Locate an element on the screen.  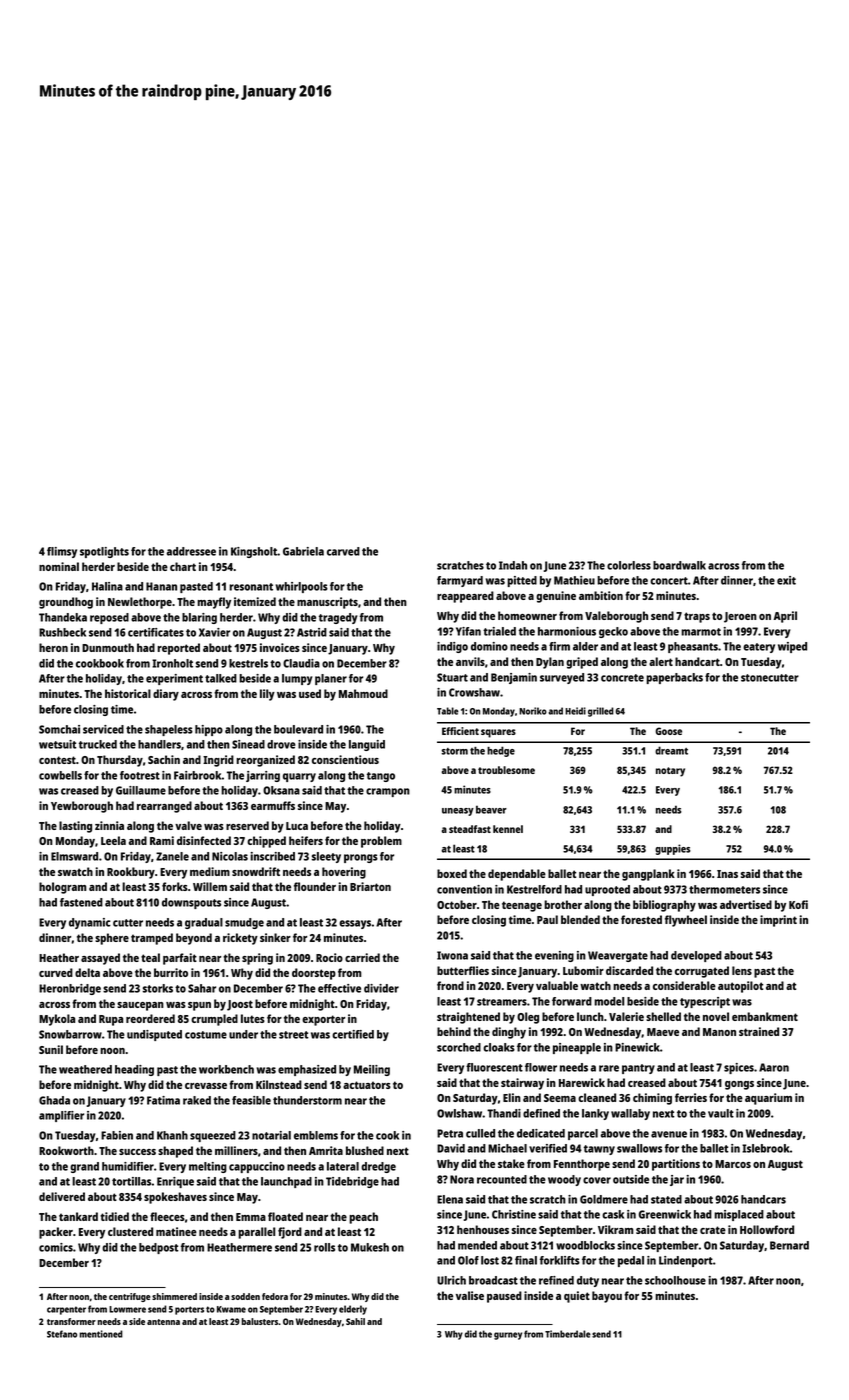
guppies is located at coordinates (672, 849).
